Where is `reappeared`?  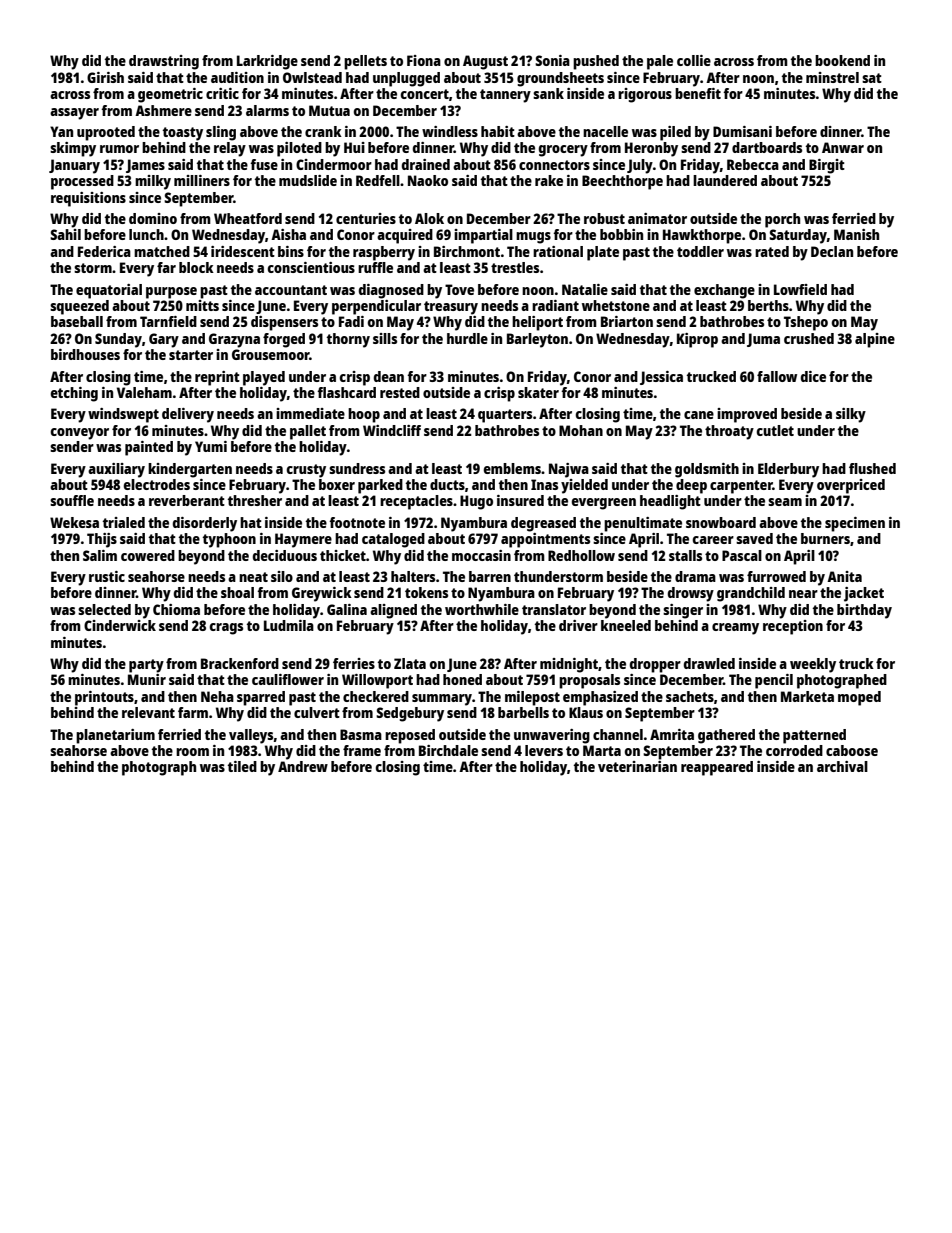
reappeared is located at coordinates (717, 768).
